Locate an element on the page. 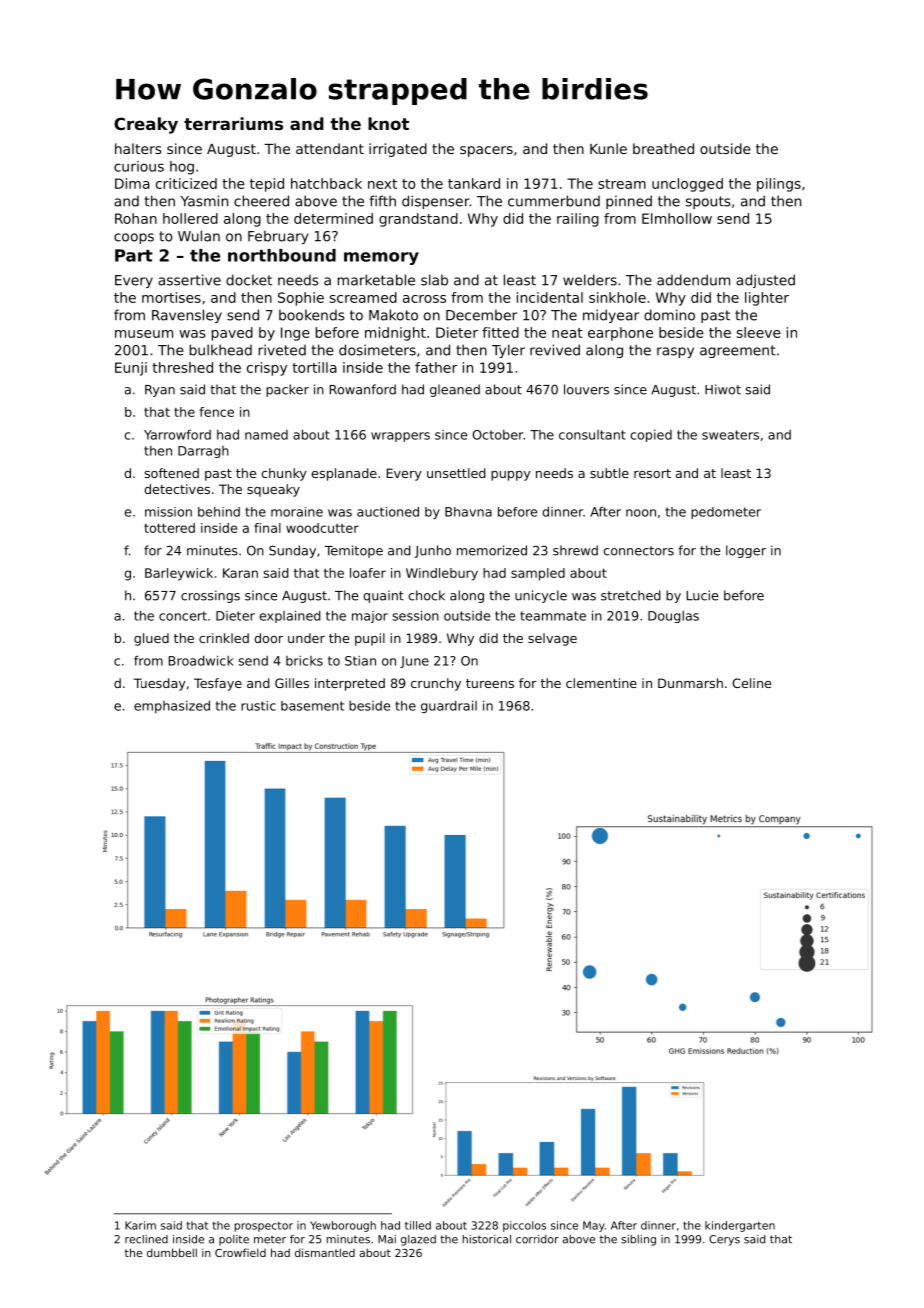 The image size is (924, 1308). Tesfaye is located at coordinates (218, 684).
